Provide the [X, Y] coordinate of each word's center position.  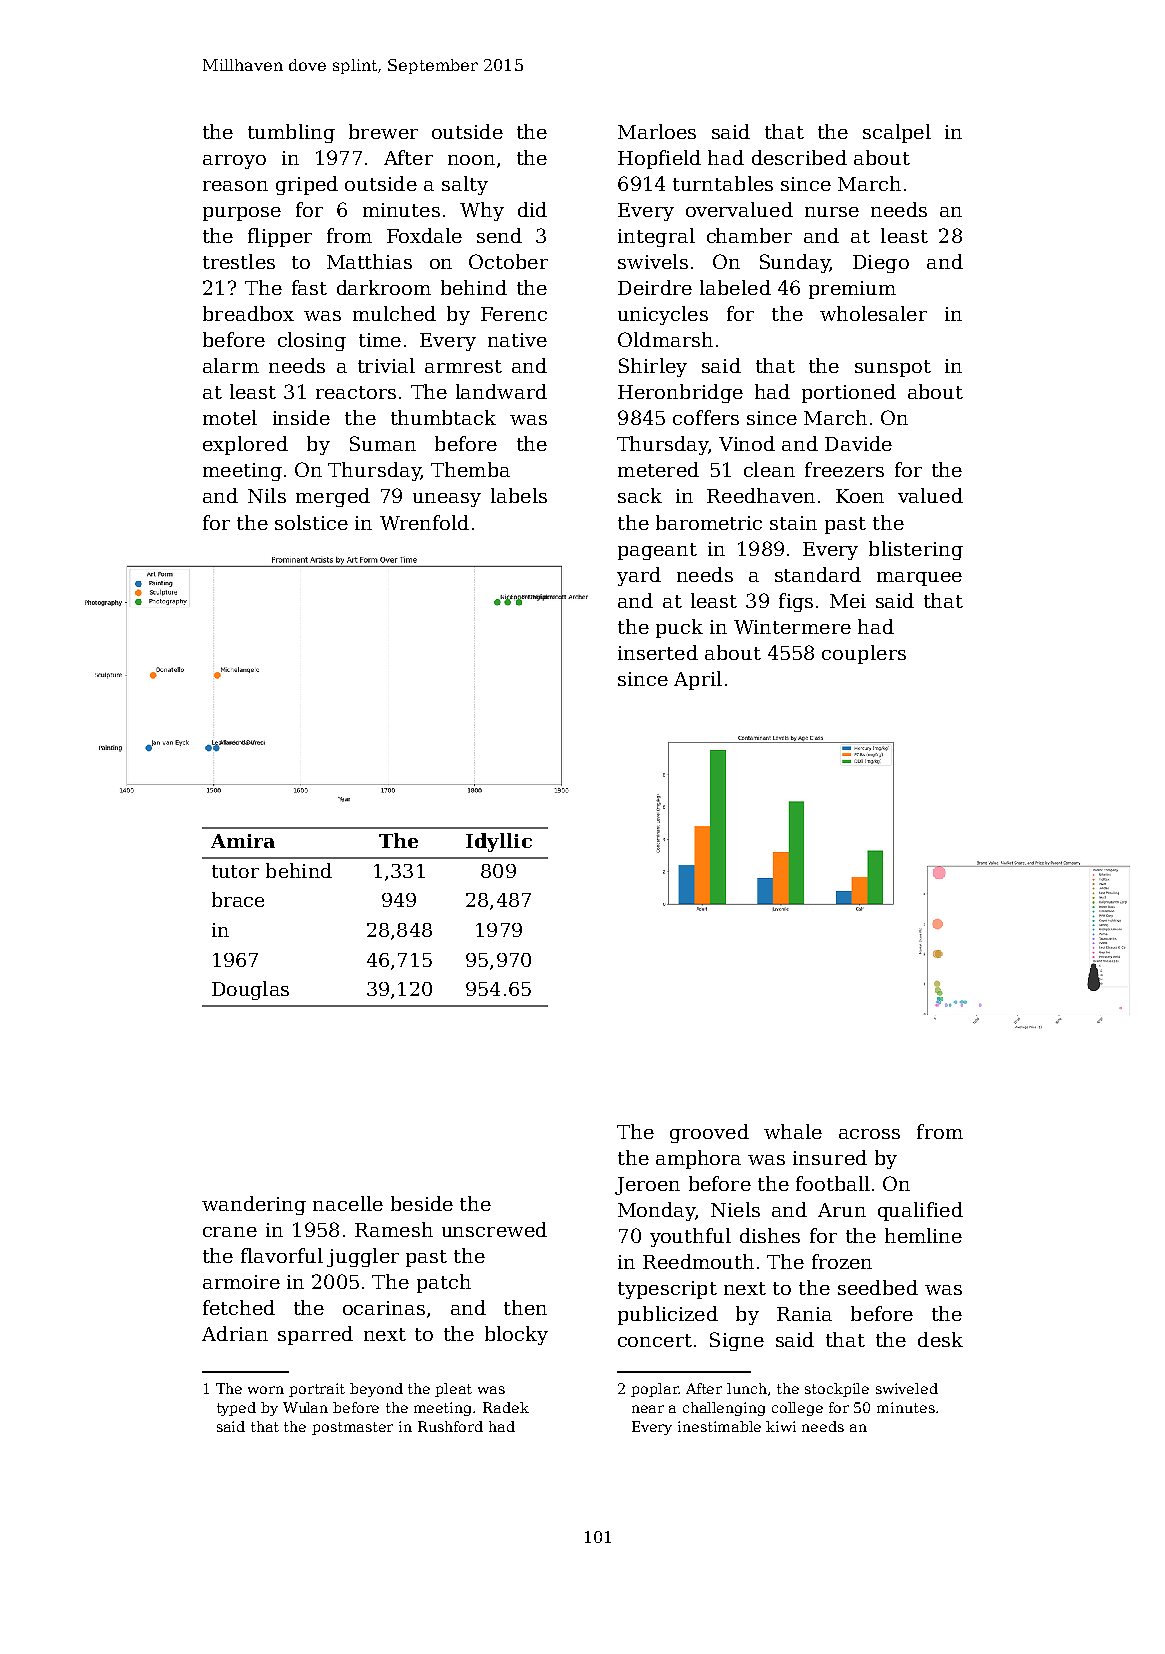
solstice [311, 522]
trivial [386, 365]
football [833, 1183]
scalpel [897, 133]
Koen [860, 496]
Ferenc [514, 314]
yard [639, 576]
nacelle [348, 1203]
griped [307, 185]
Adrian [235, 1333]
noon [471, 160]
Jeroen [647, 1186]
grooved [709, 1133]
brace [238, 899]
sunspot [893, 368]
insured [830, 1157]
